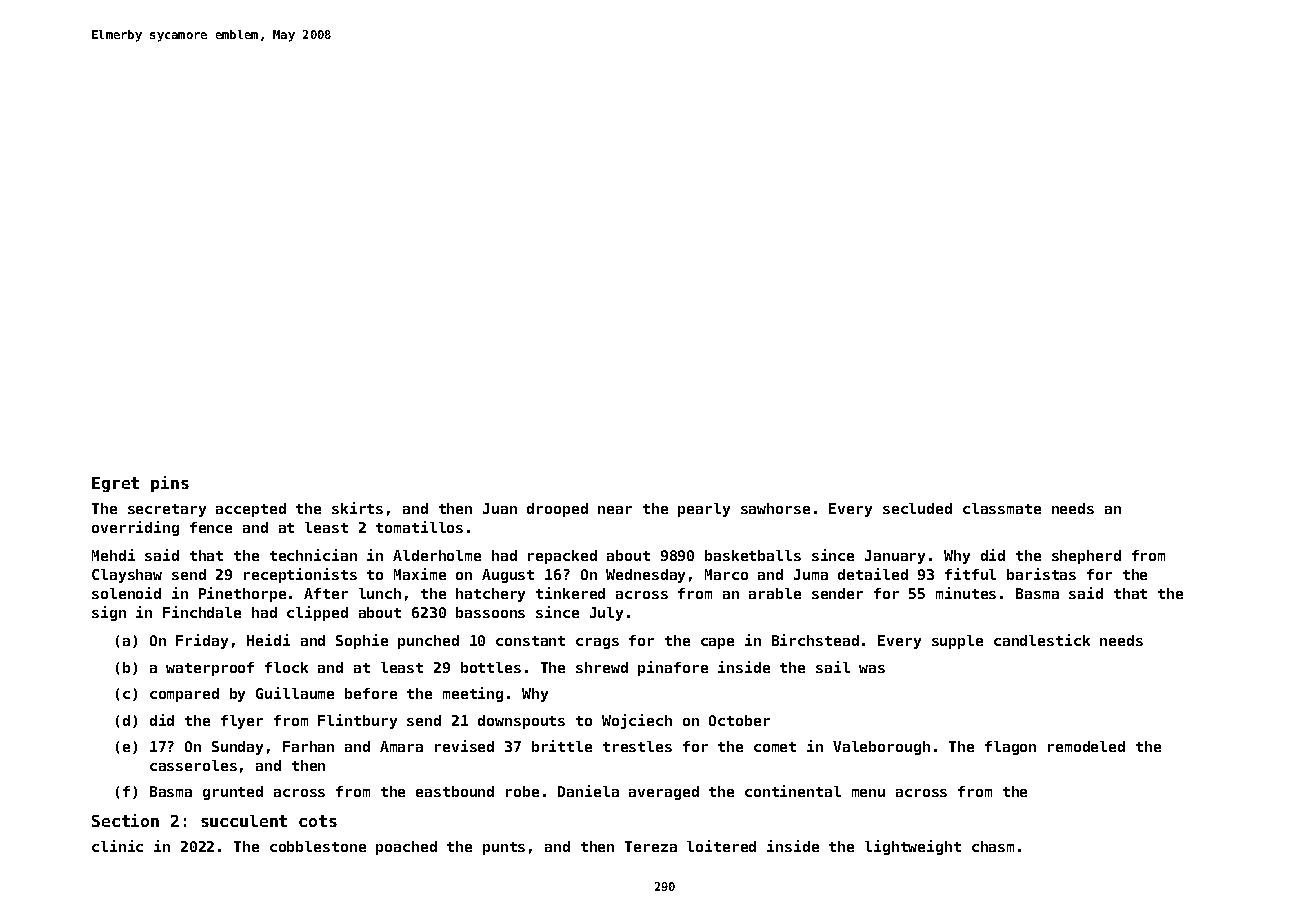  What do you see at coordinates (562, 557) in the image?
I see `repacked` at bounding box center [562, 557].
